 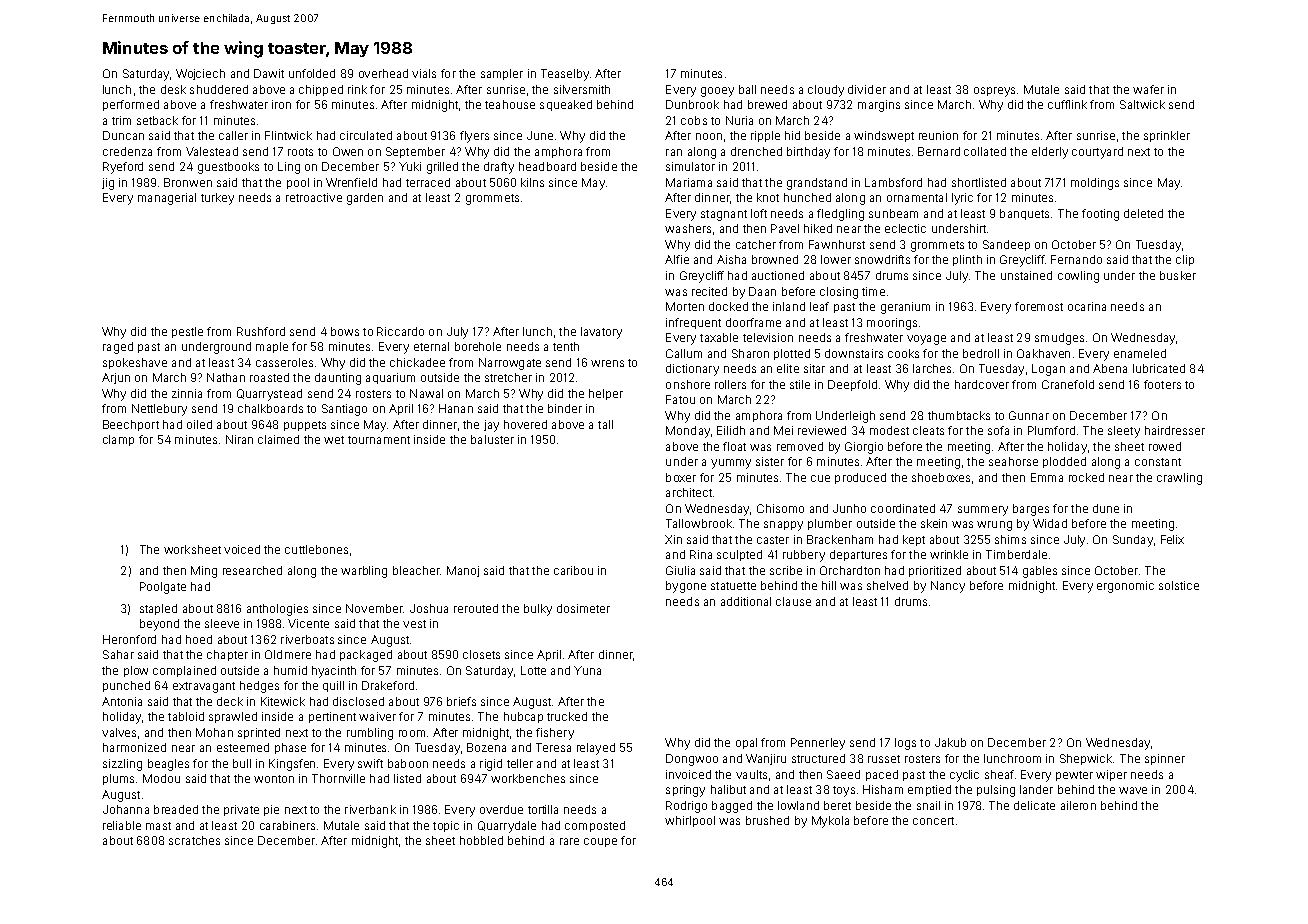 I want to click on brushed, so click(x=767, y=820).
